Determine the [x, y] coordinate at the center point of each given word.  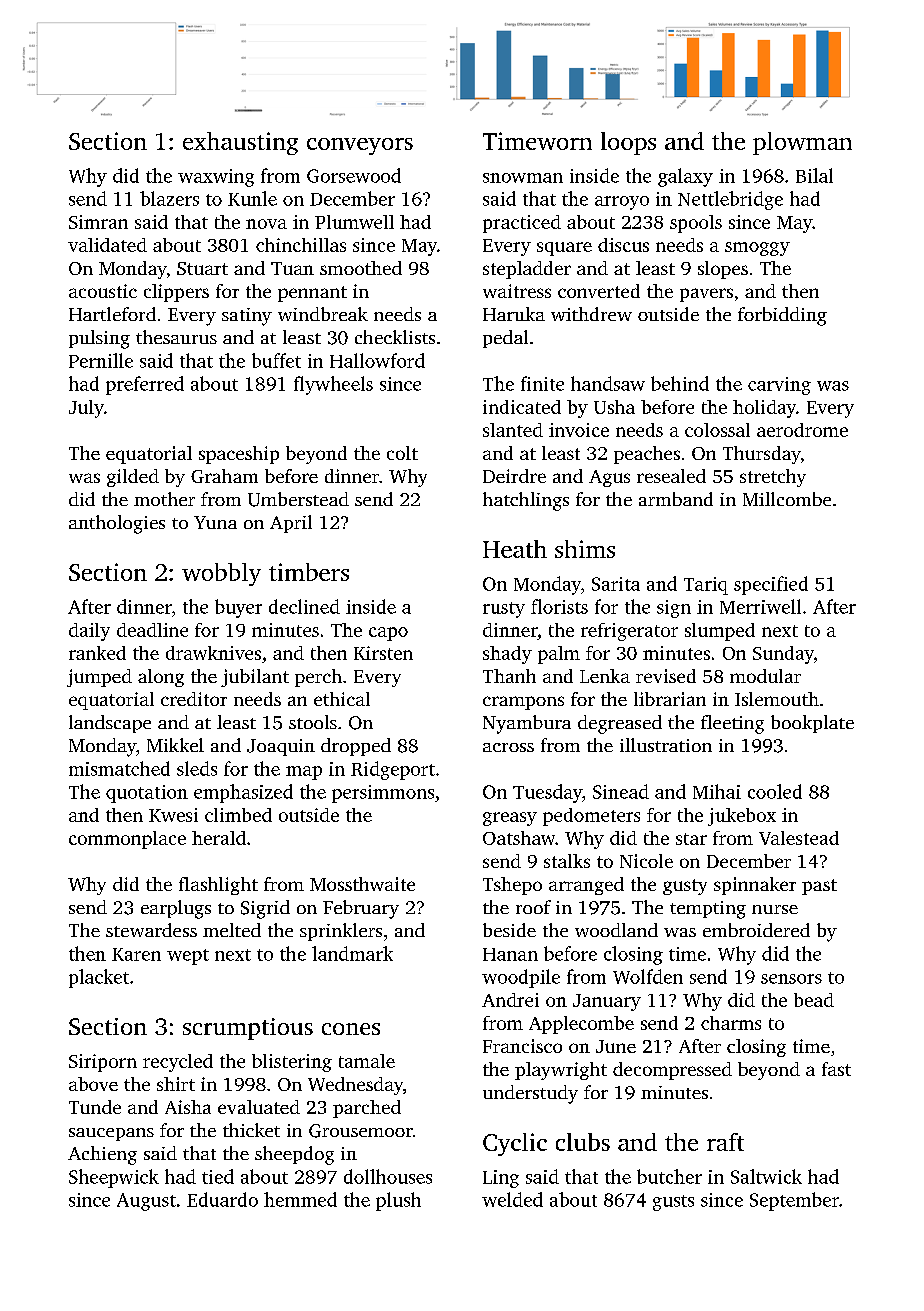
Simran [98, 222]
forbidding [782, 316]
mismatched [119, 768]
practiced [522, 224]
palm [559, 655]
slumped [720, 632]
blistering [292, 1063]
